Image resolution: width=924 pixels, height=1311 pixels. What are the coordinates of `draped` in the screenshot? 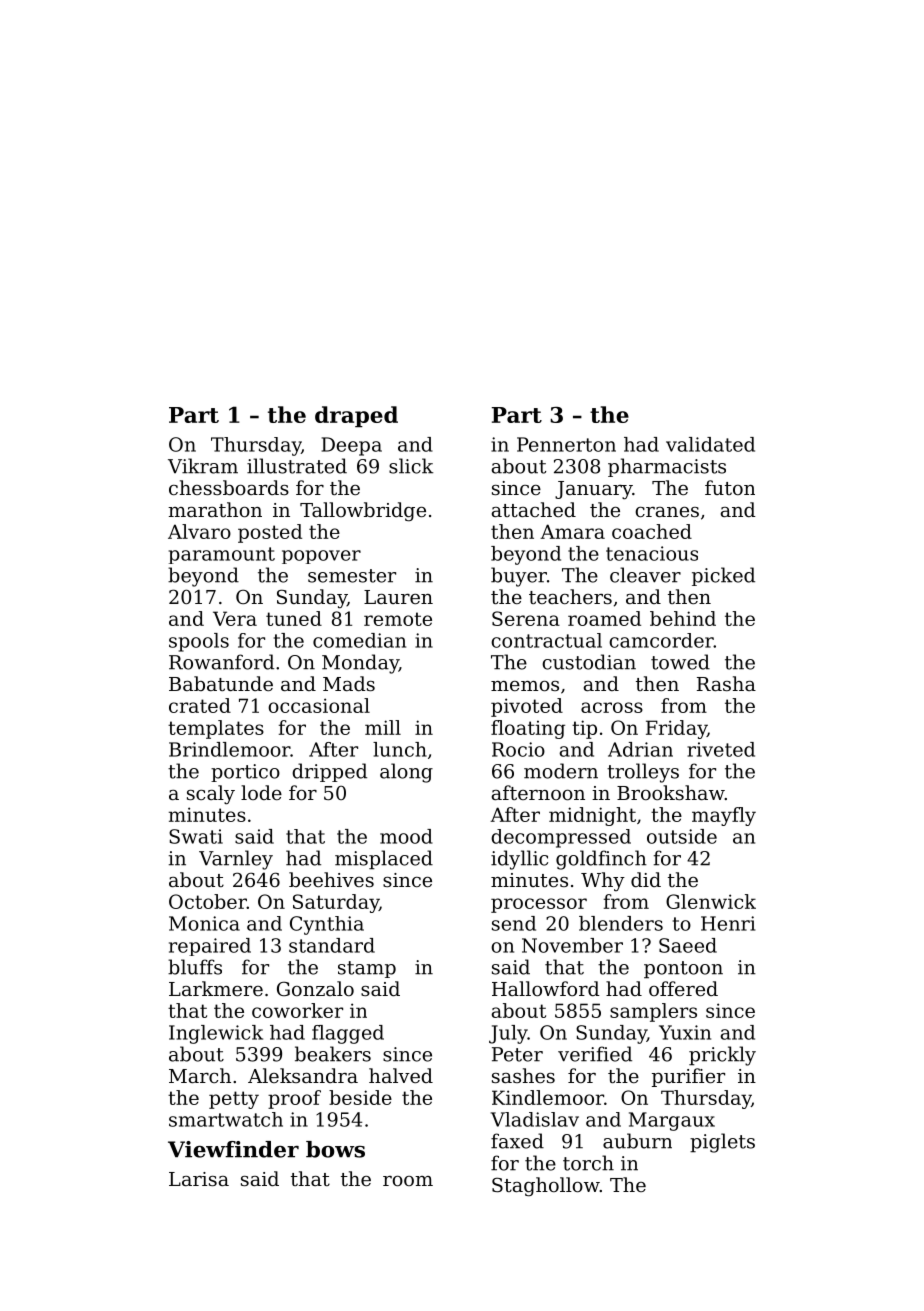 It's located at (356, 416).
